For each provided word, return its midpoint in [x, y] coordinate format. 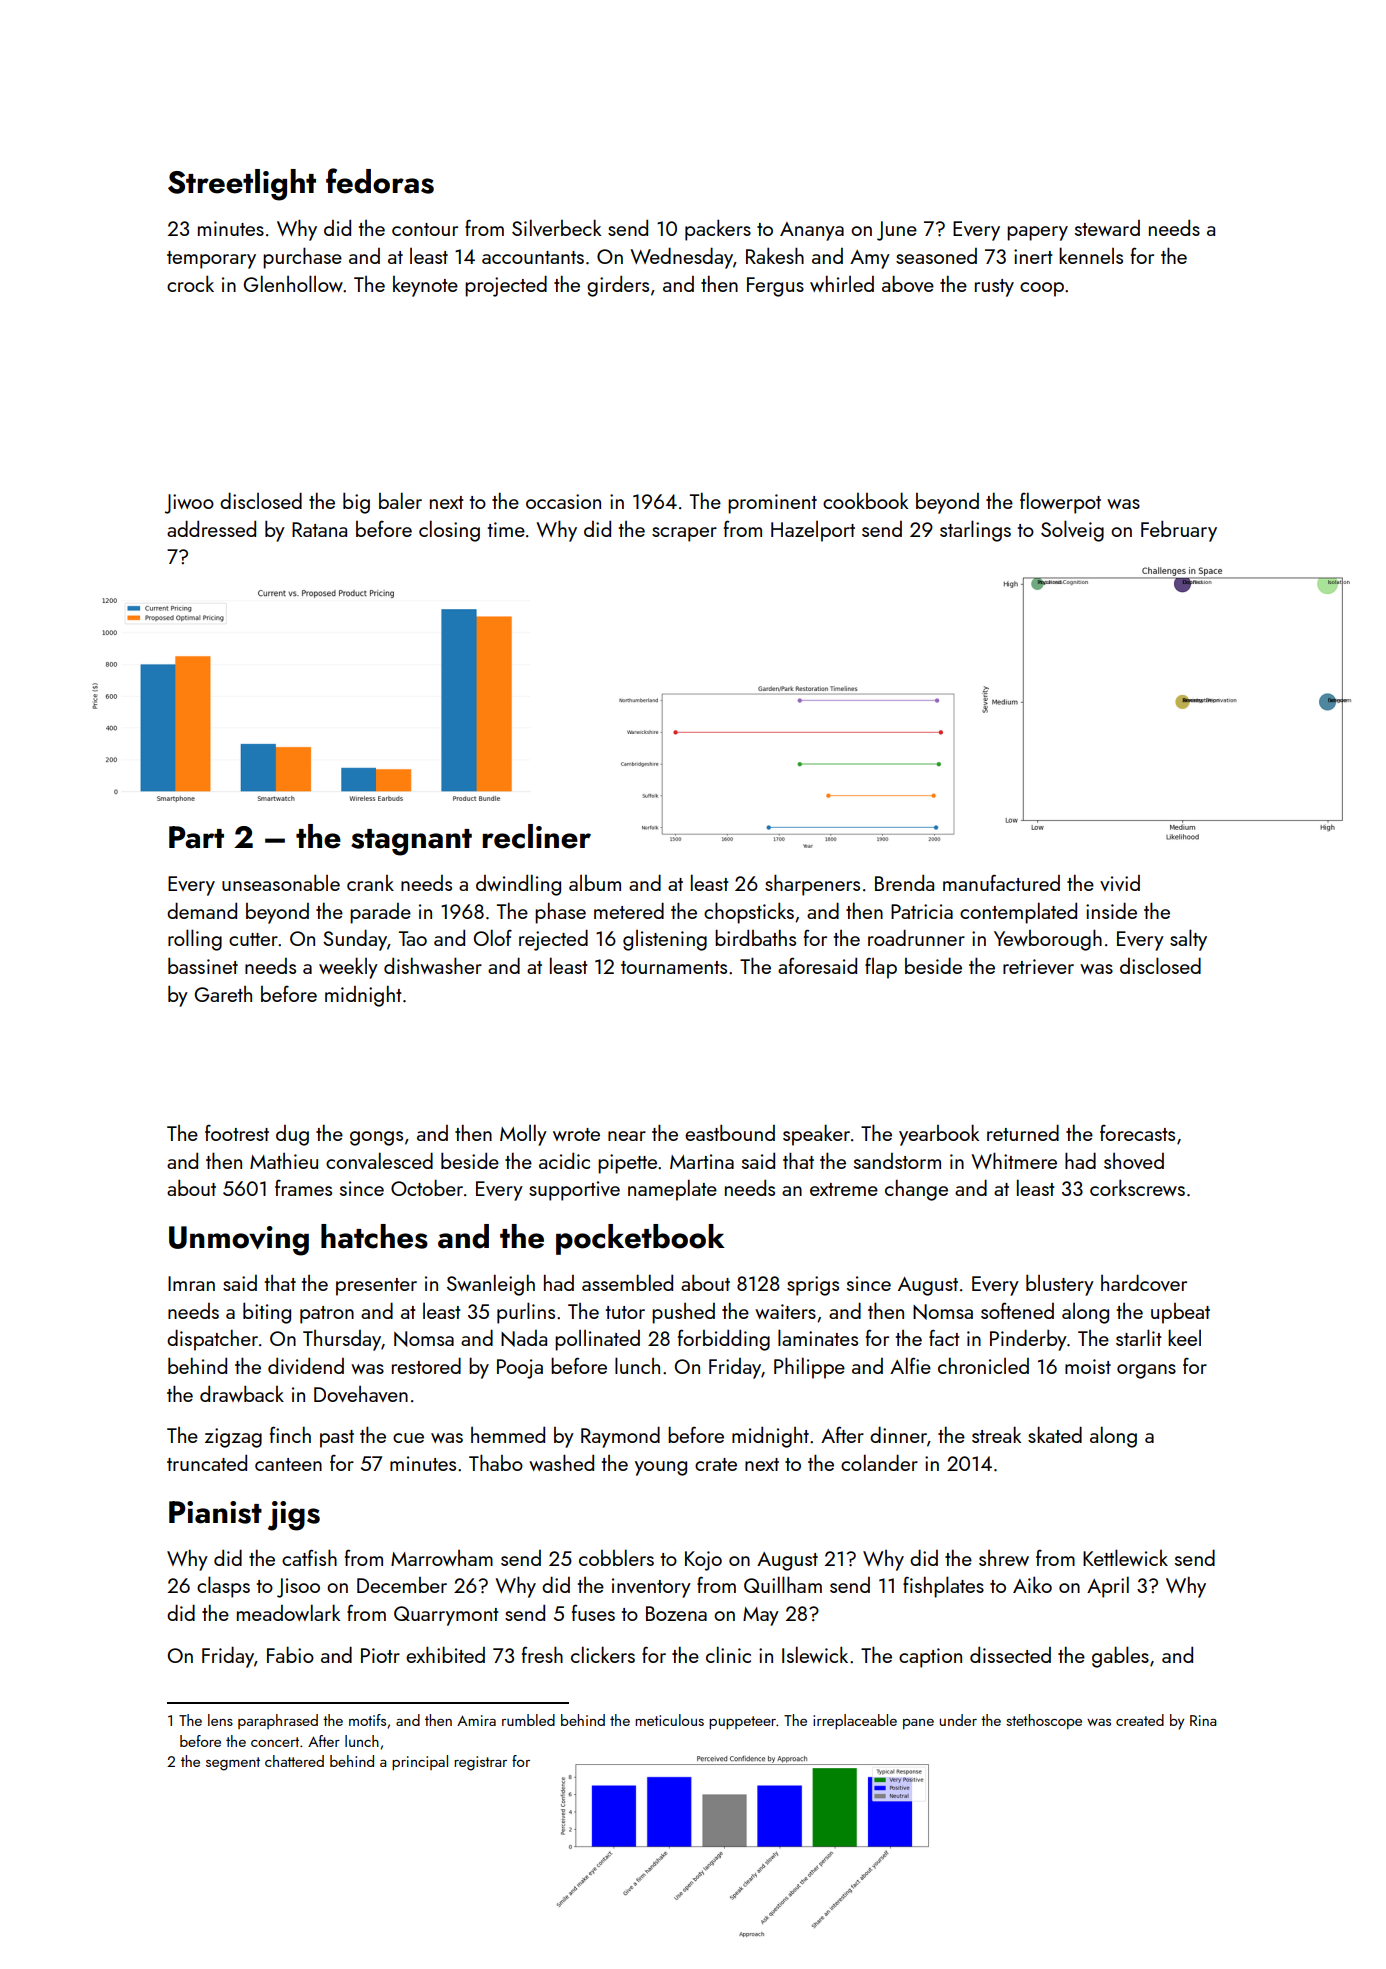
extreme [844, 1189]
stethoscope [1044, 1721]
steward [1107, 228]
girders [618, 286]
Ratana [319, 529]
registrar [480, 1763]
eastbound [730, 1133]
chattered [294, 1761]
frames [303, 1187]
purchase [302, 258]
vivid [1120, 883]
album [595, 883]
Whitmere [1014, 1160]
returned [1023, 1132]
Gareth [223, 994]
